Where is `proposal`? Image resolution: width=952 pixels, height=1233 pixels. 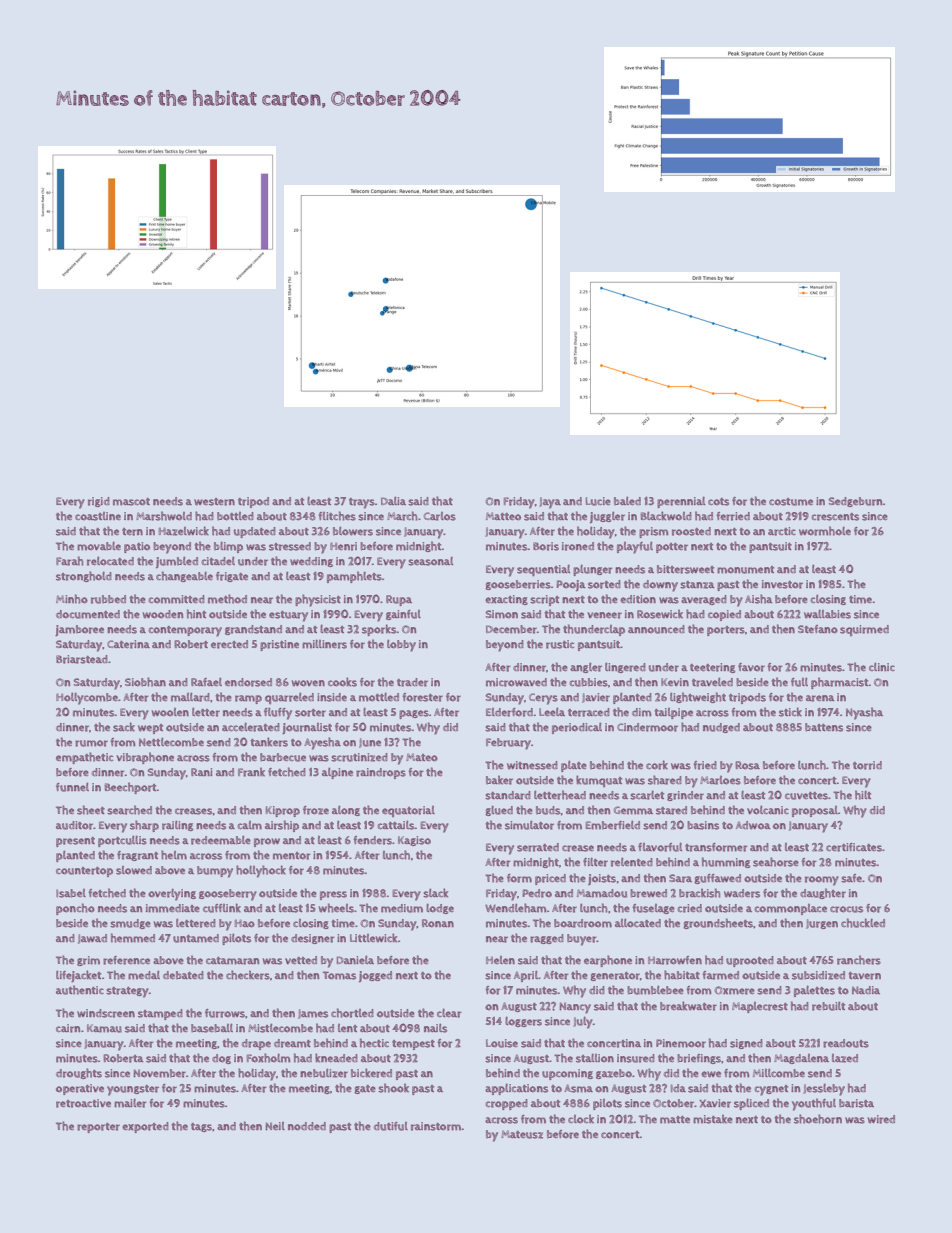 proposal is located at coordinates (815, 811).
